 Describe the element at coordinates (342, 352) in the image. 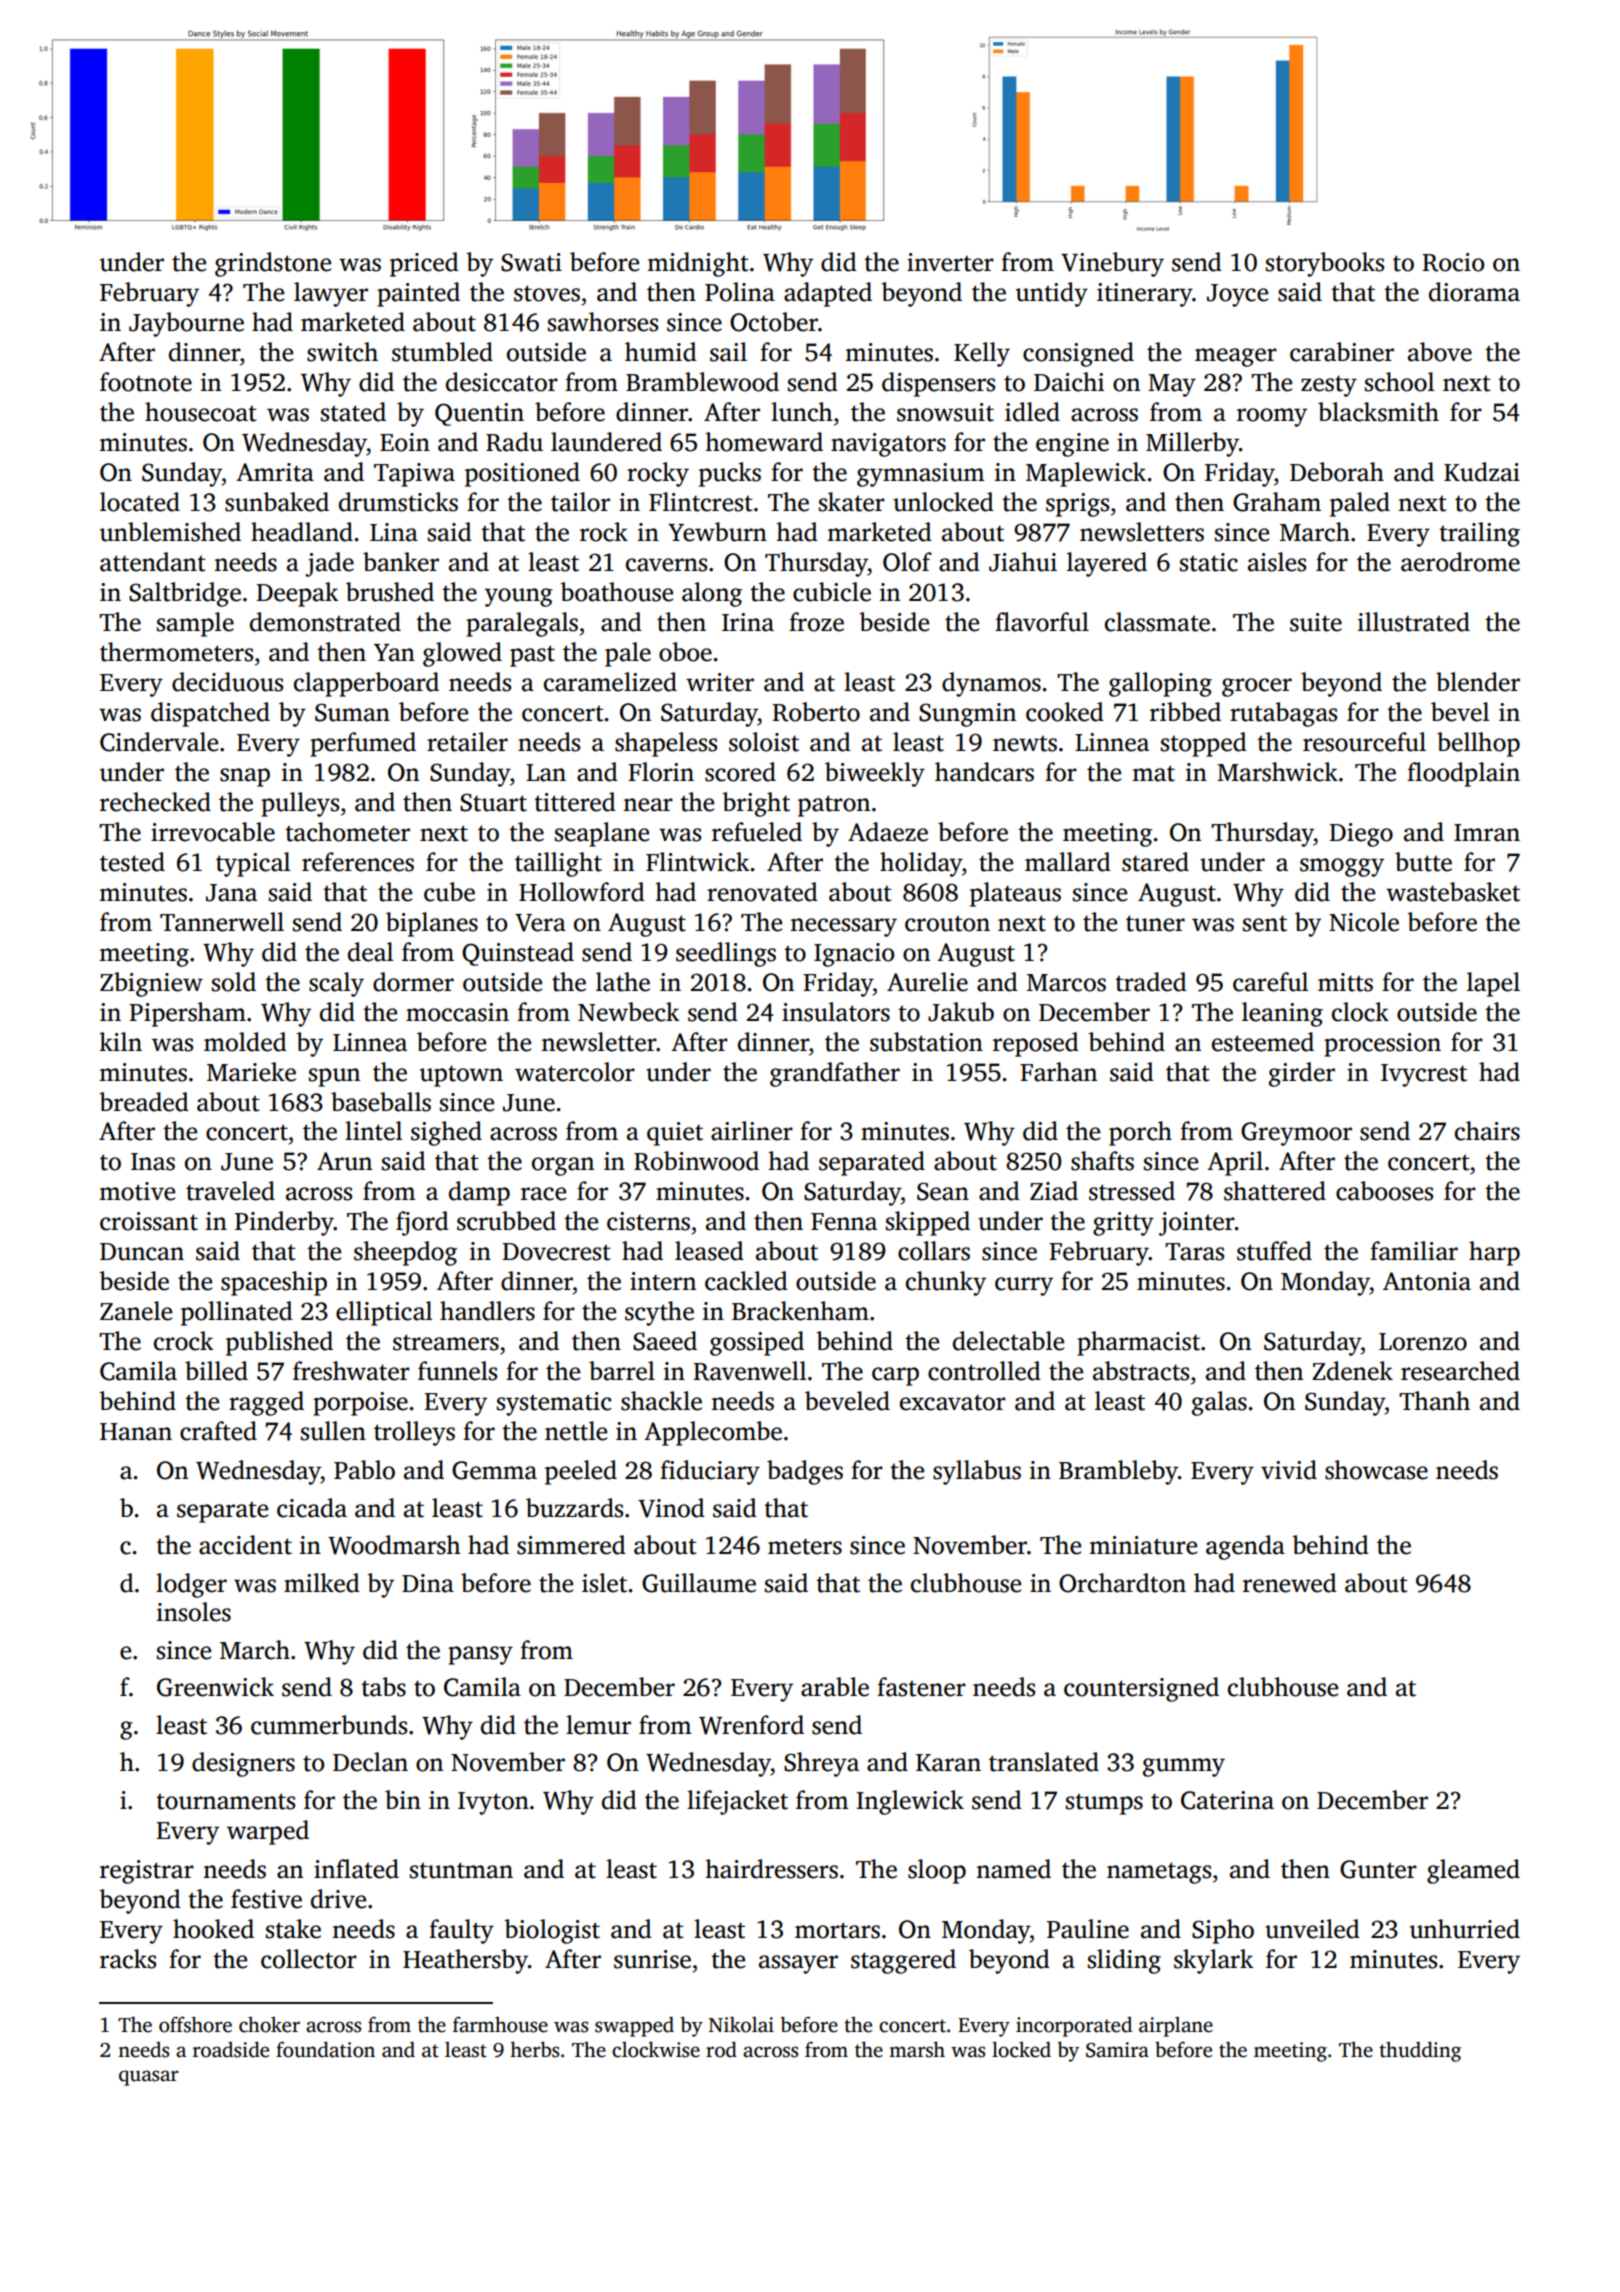

I see `switch` at that location.
